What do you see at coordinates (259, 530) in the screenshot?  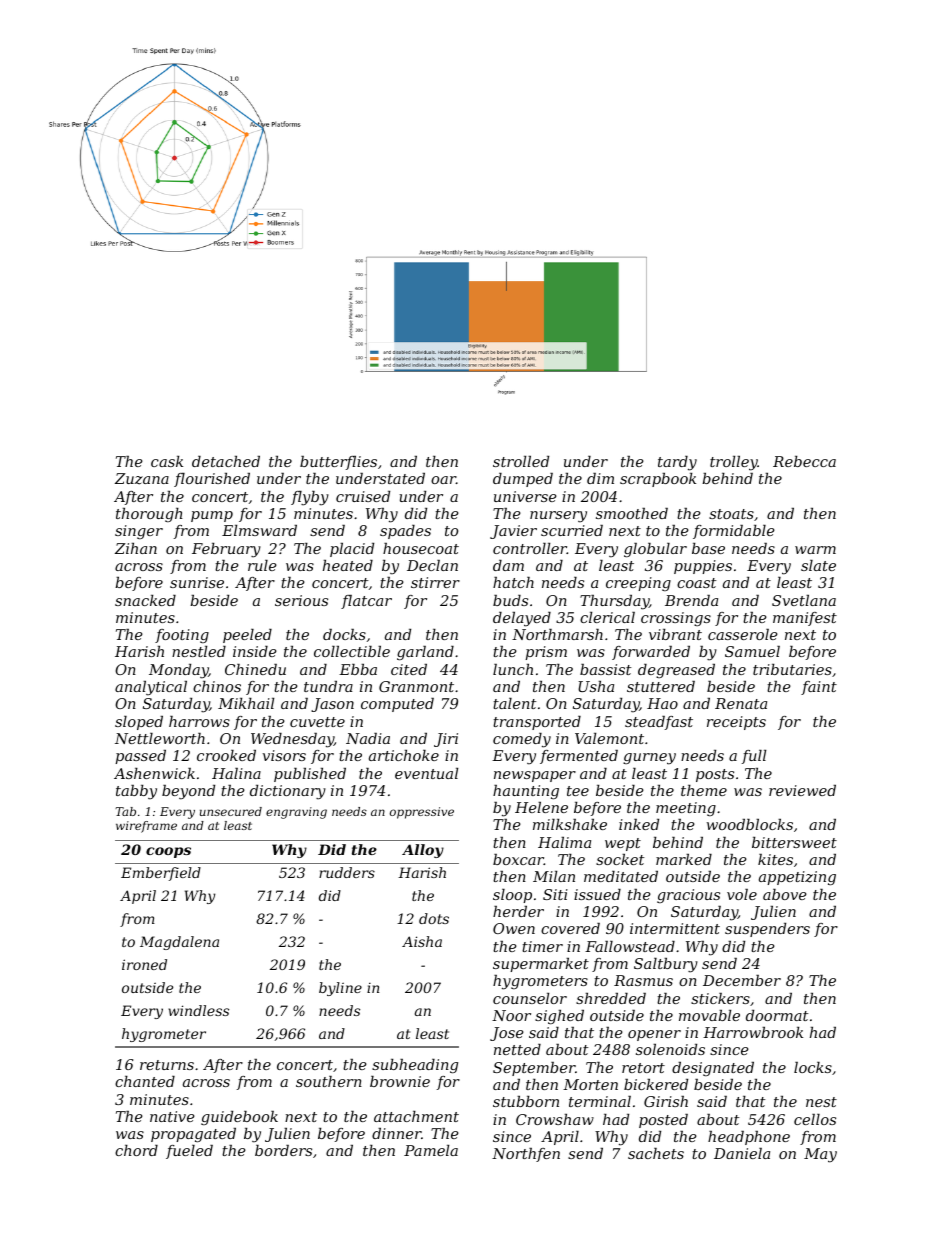 I see `Elmsward` at bounding box center [259, 530].
